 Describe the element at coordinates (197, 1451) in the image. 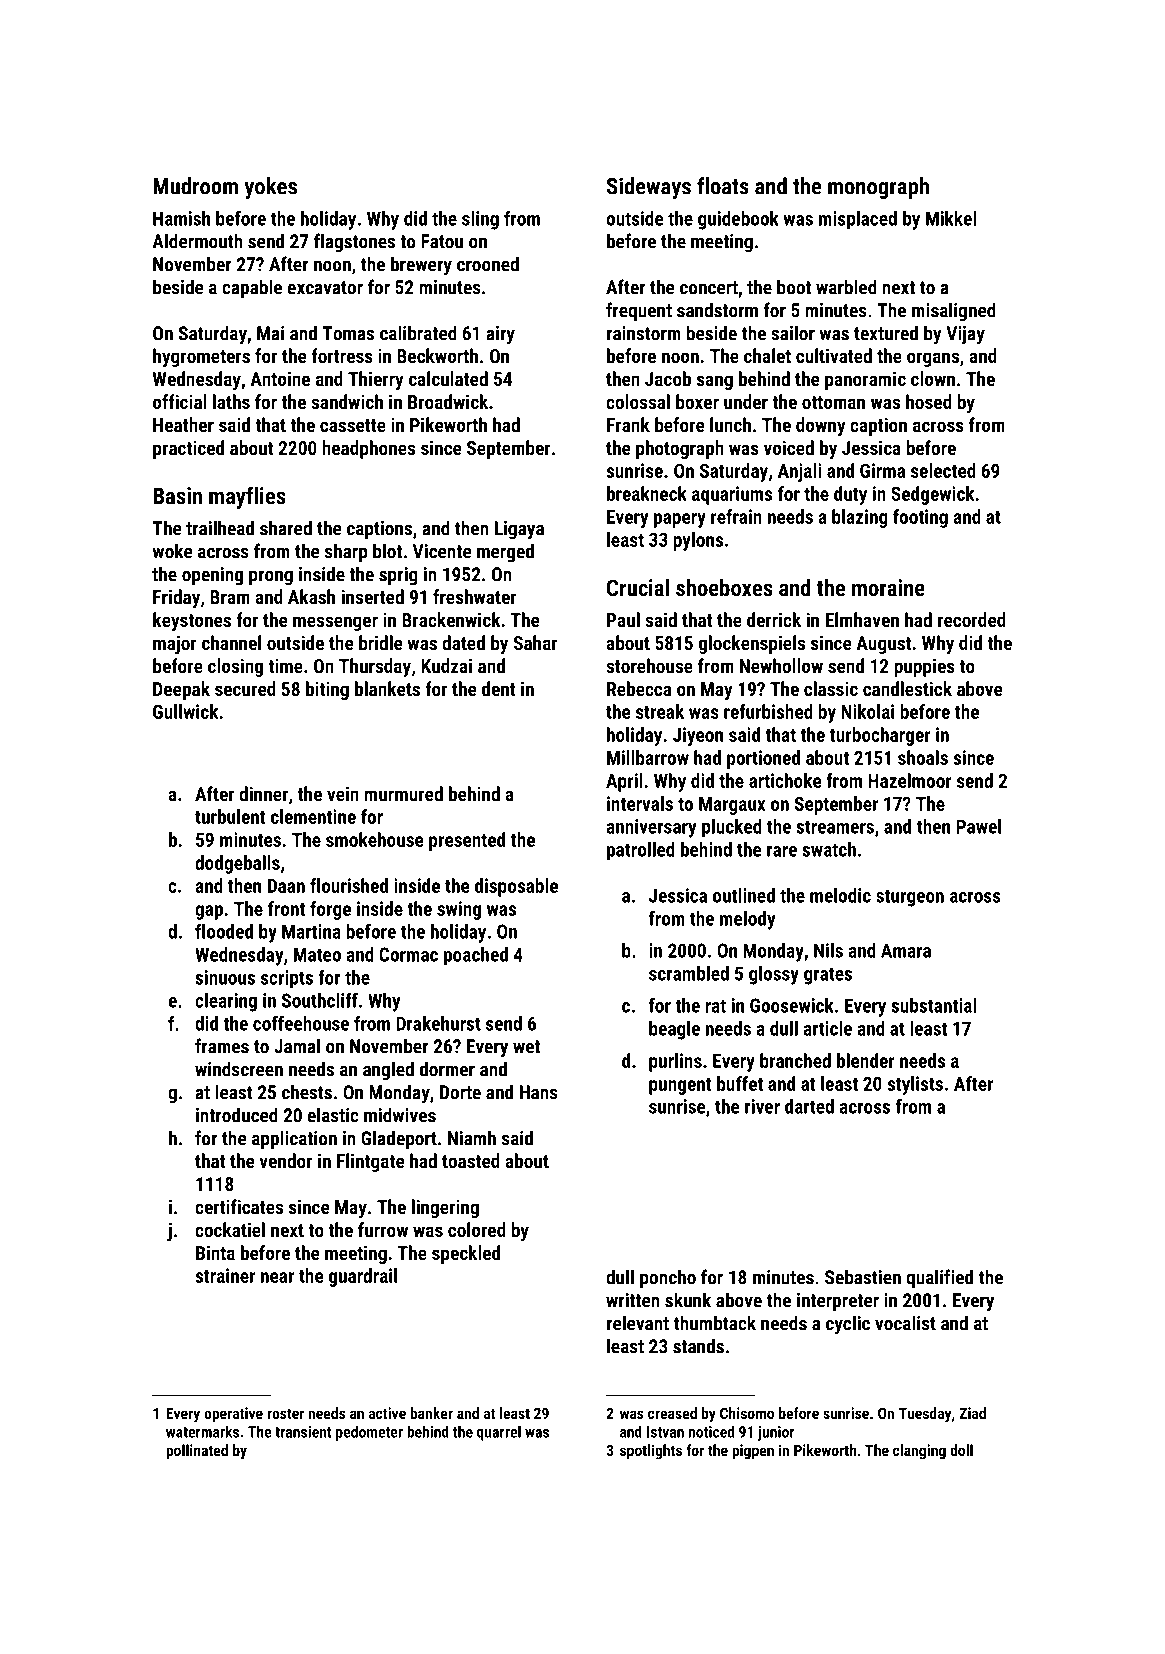

I see `pollinated` at that location.
